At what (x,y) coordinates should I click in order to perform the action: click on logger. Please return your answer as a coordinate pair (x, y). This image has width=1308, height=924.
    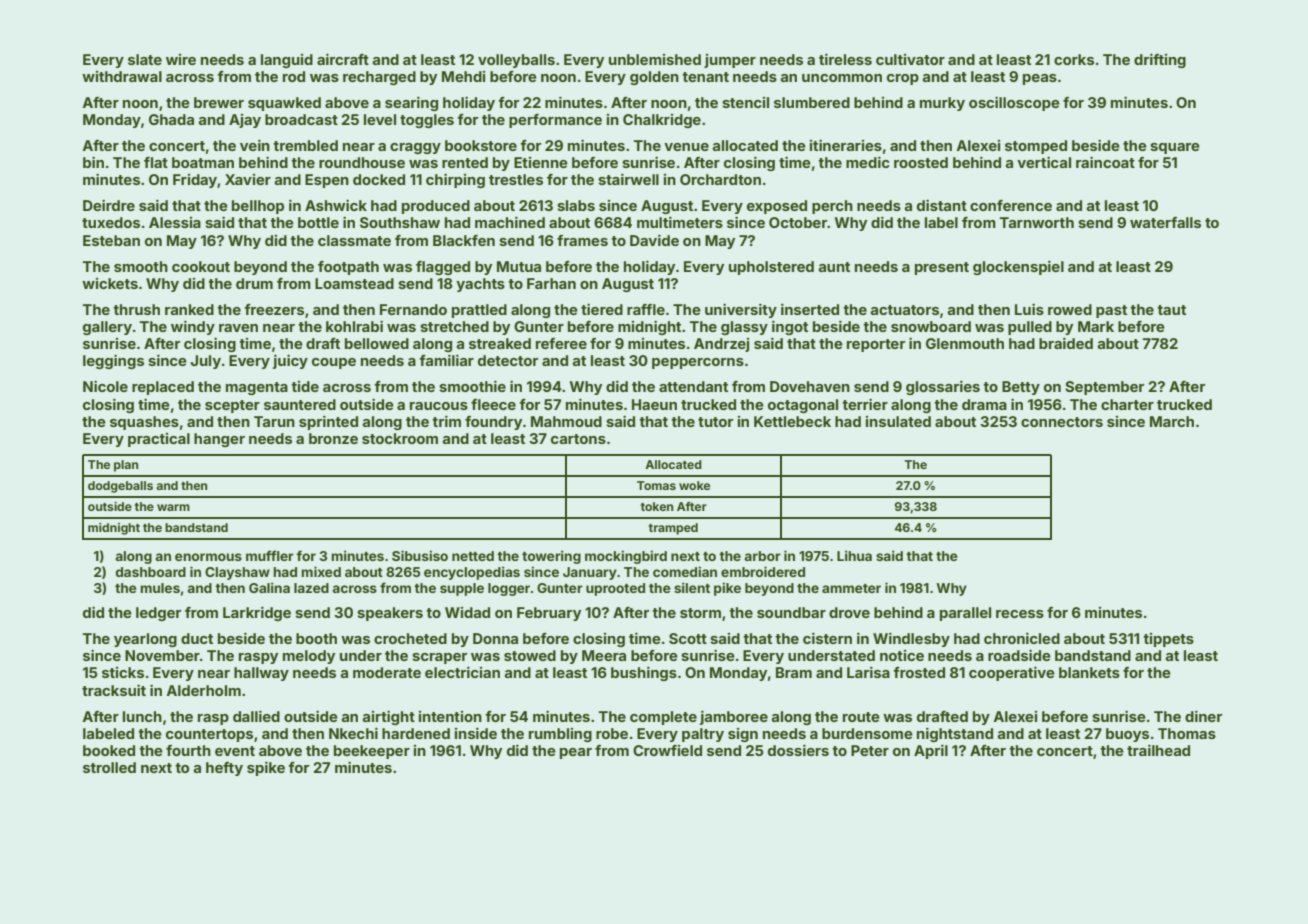
    Looking at the image, I should click on (509, 589).
